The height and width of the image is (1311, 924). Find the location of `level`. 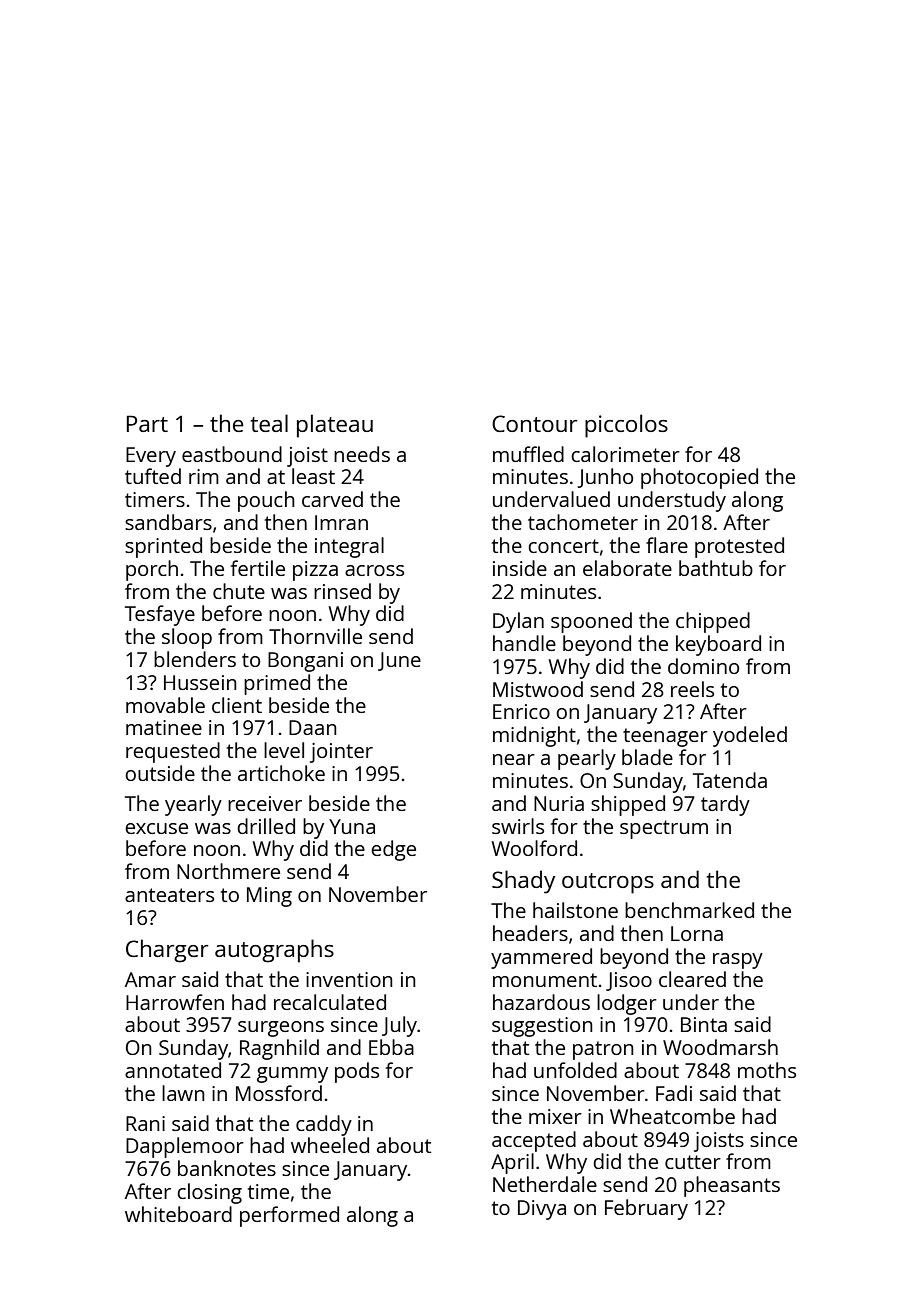

level is located at coordinates (284, 750).
